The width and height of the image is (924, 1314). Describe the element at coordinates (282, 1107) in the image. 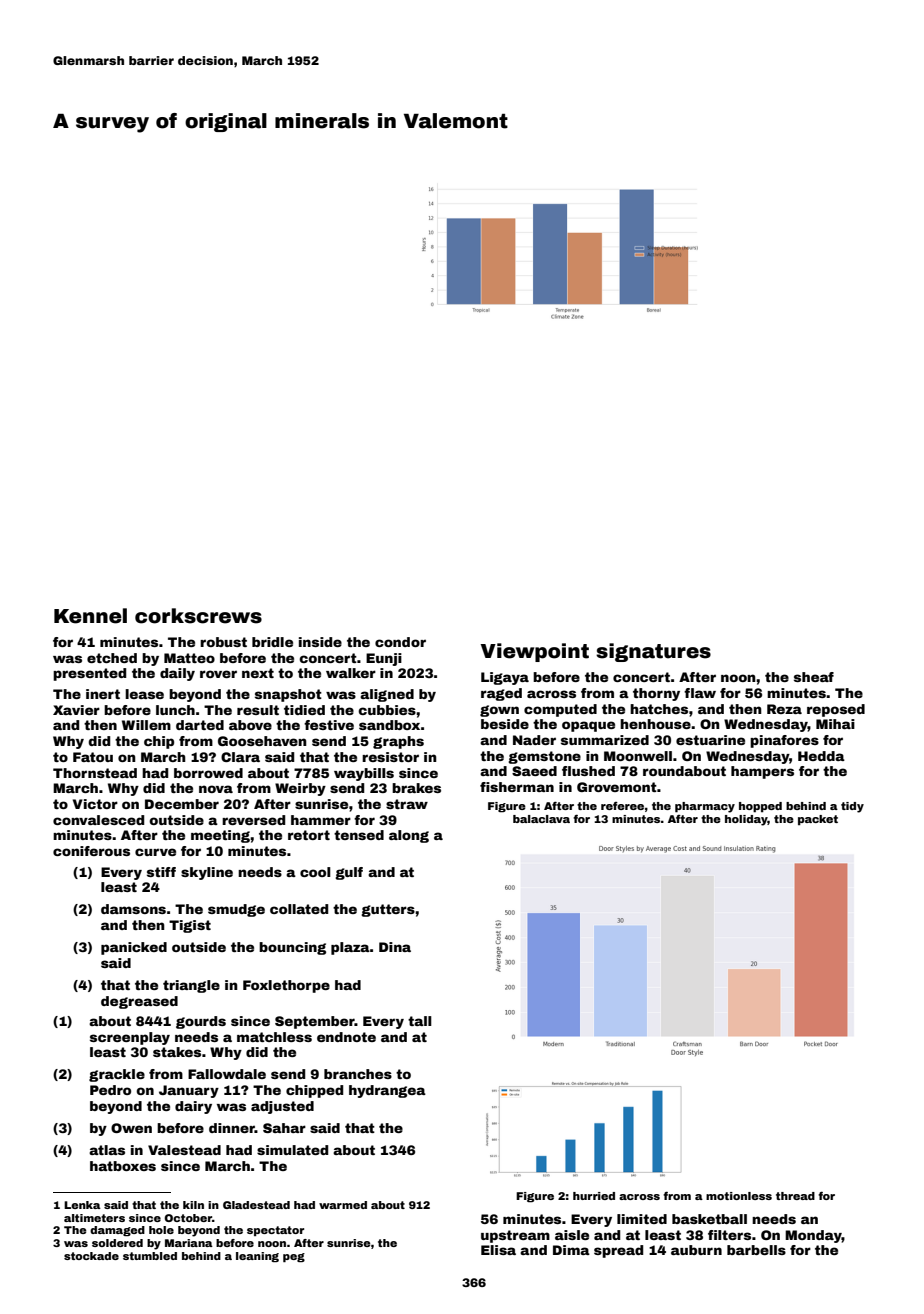

I see `adjusted` at that location.
